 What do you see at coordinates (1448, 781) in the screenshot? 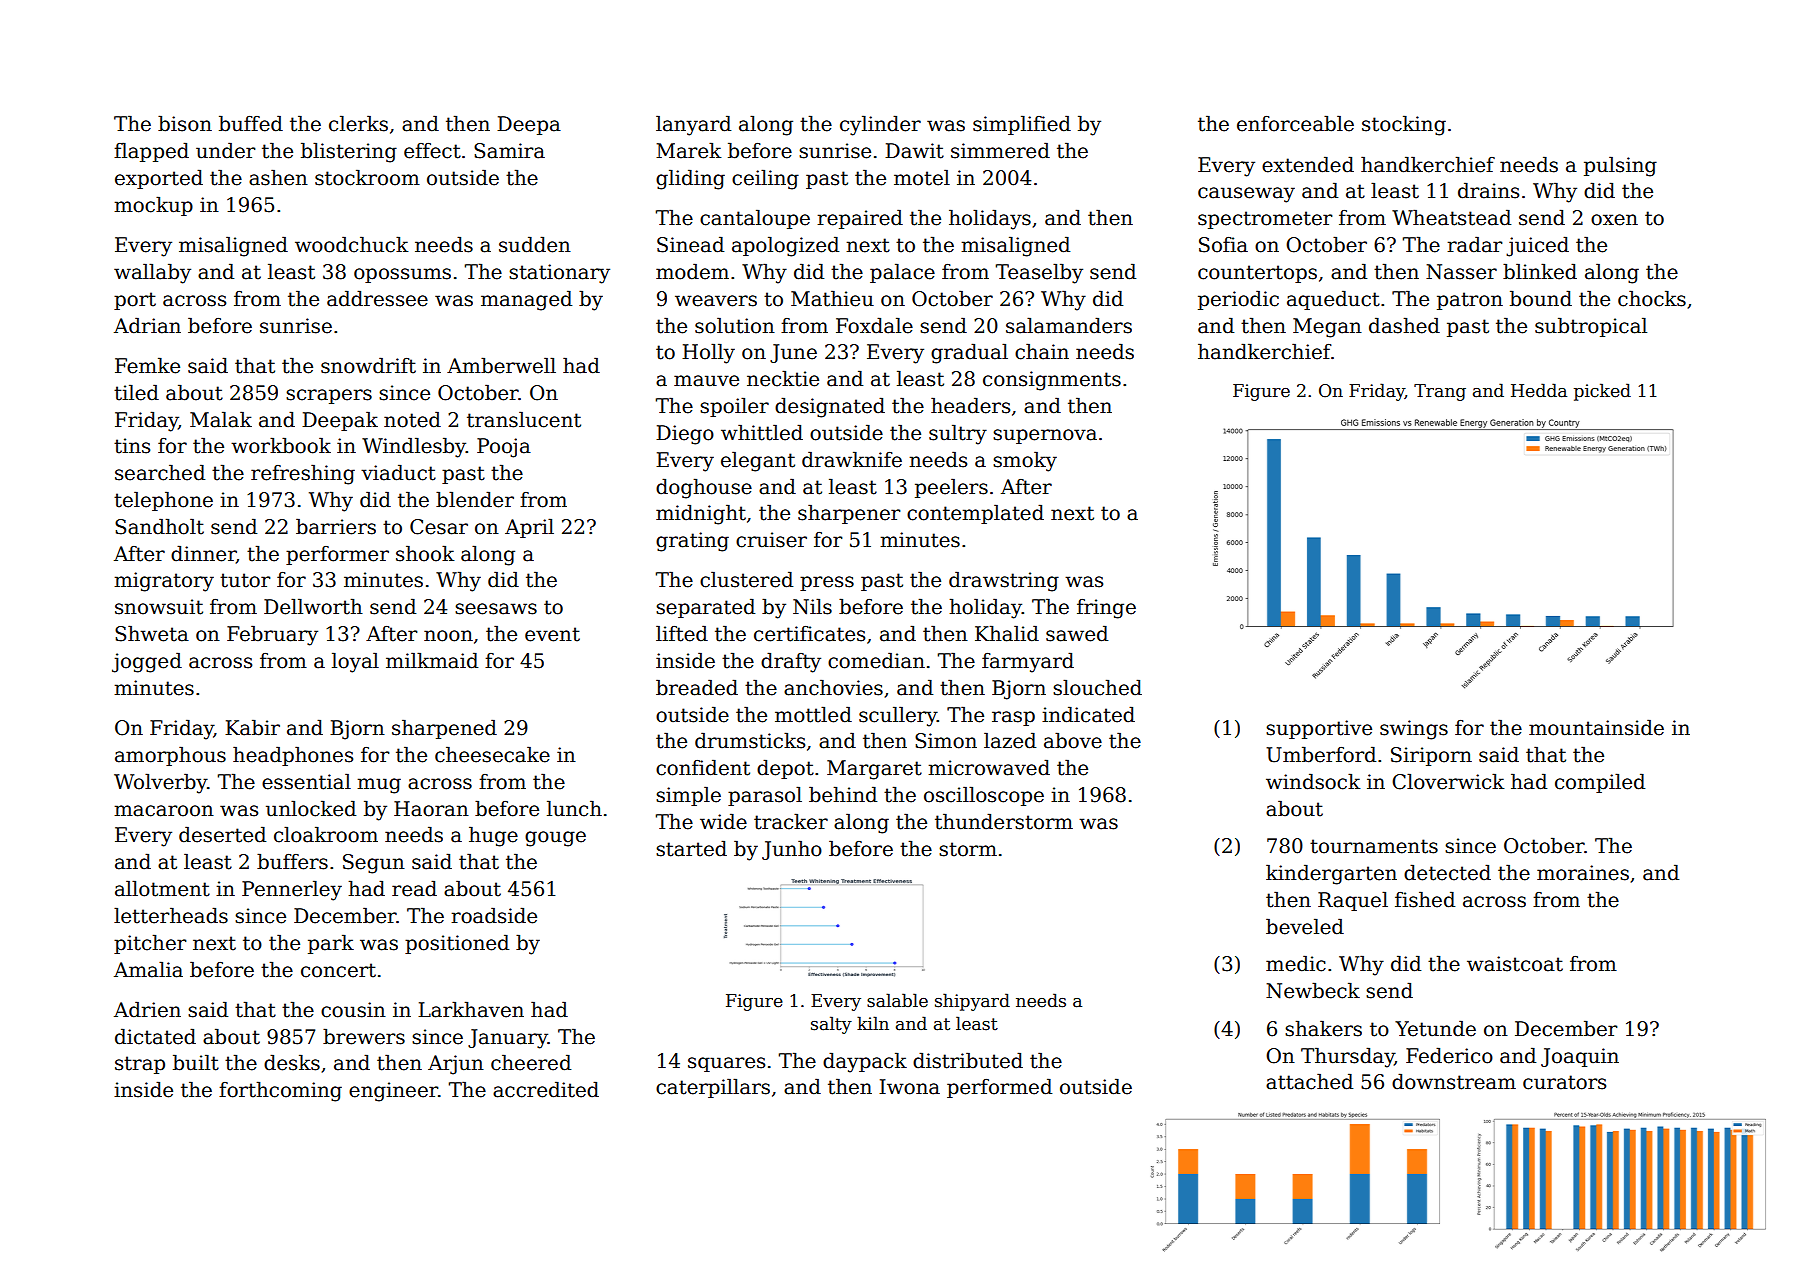
I see `Cloverwick` at bounding box center [1448, 781].
